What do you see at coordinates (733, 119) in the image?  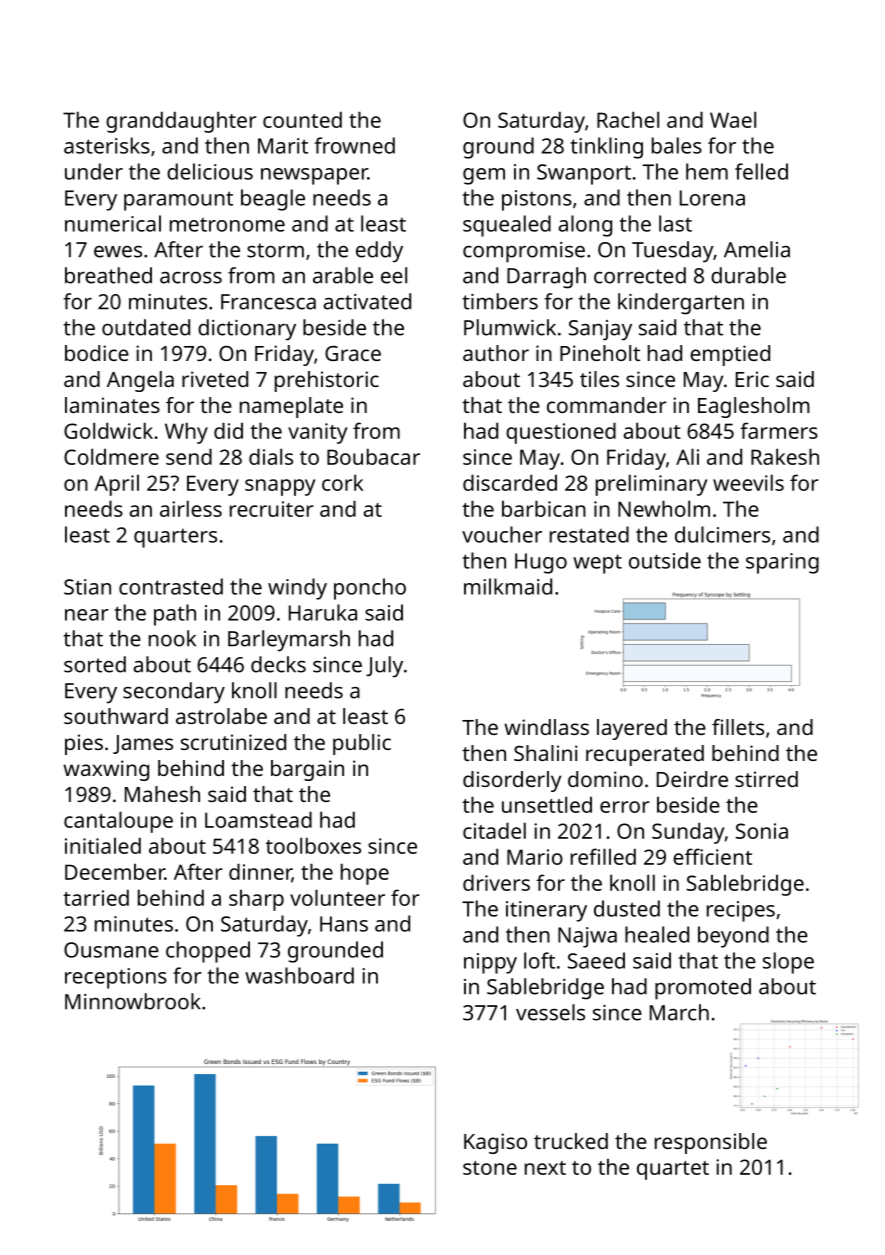 I see `Wael` at bounding box center [733, 119].
